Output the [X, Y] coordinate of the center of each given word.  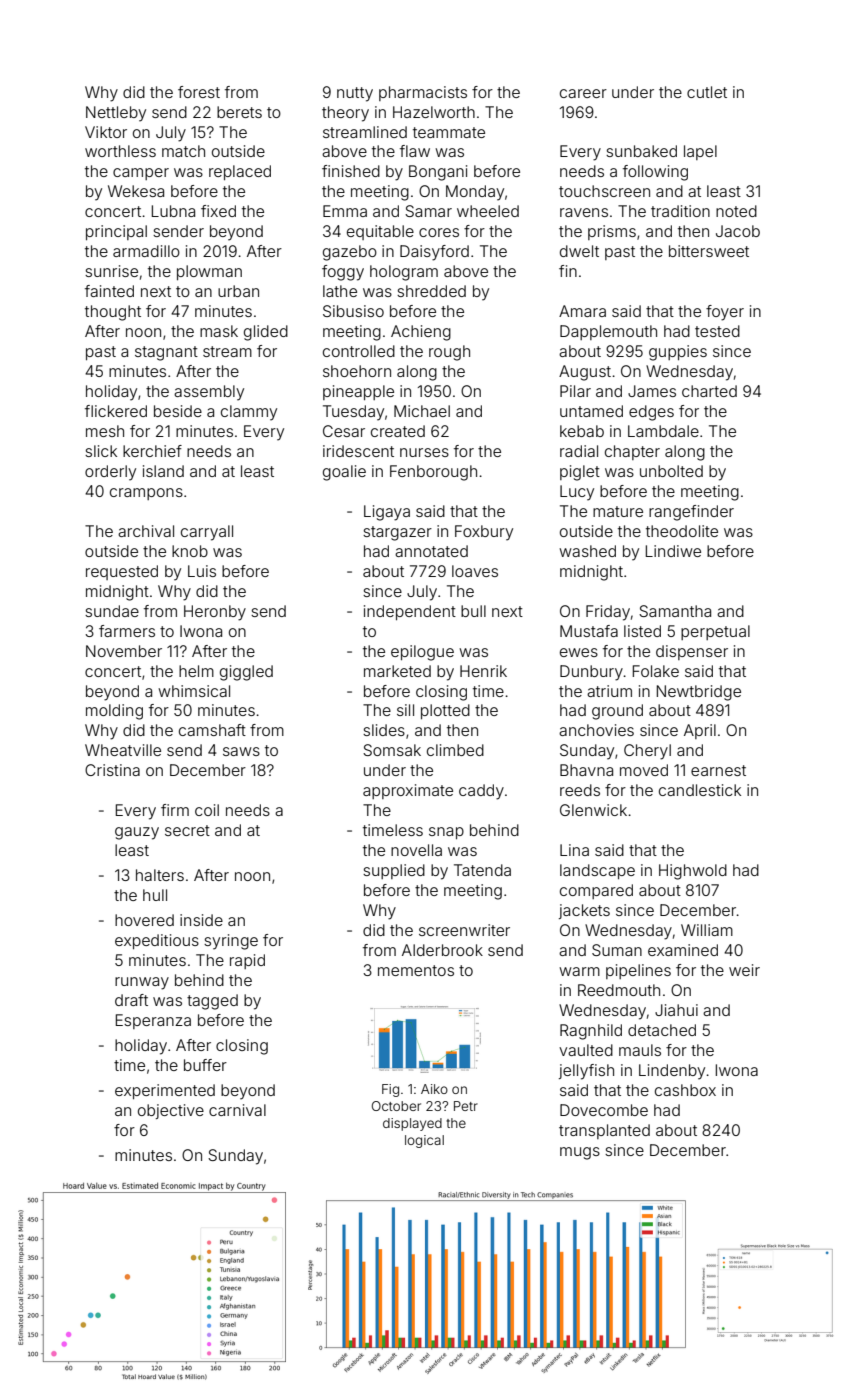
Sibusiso [353, 311]
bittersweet [709, 251]
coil [207, 810]
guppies [678, 353]
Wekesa [136, 191]
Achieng [421, 333]
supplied [394, 871]
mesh [105, 431]
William [707, 930]
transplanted [604, 1131]
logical [424, 1141]
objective [171, 1111]
